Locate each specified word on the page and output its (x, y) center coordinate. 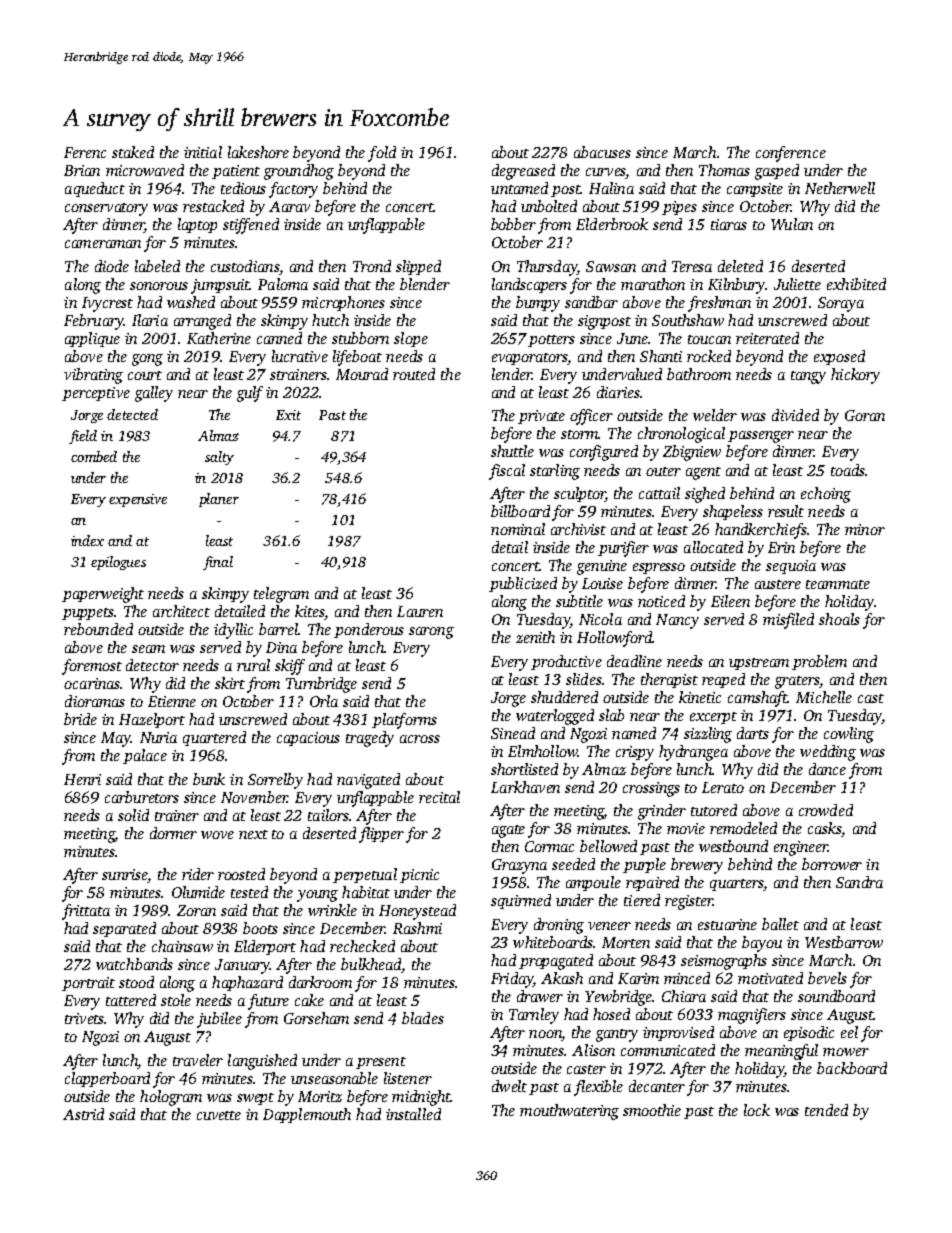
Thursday (547, 268)
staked (133, 152)
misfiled (788, 621)
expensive (138, 500)
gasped (777, 172)
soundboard (836, 996)
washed (191, 302)
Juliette (797, 284)
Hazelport (152, 720)
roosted (241, 874)
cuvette (219, 1115)
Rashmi (417, 928)
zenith (535, 637)
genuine (602, 567)
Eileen (730, 601)
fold (382, 154)
